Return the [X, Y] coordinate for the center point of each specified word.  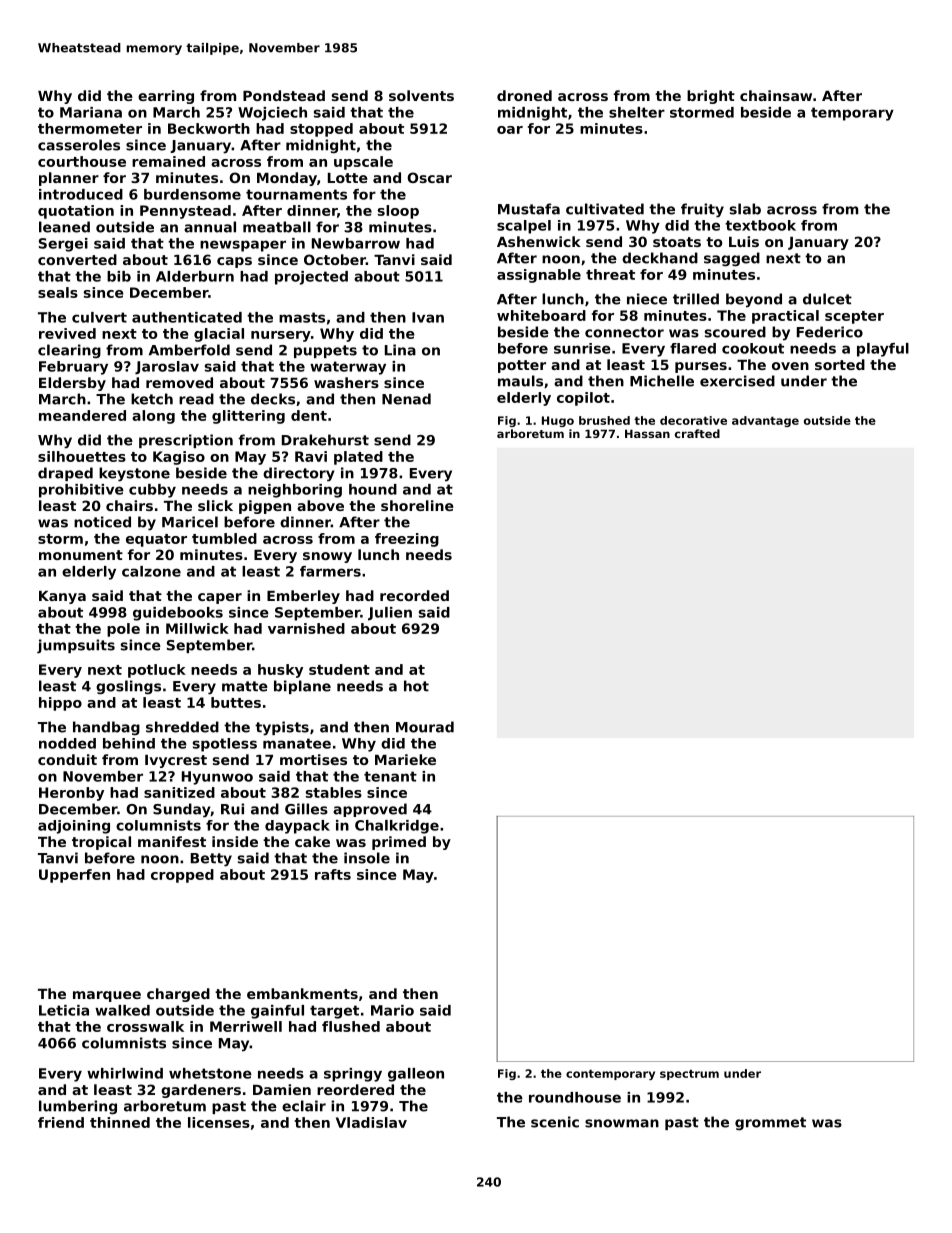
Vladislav [371, 1122]
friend [61, 1122]
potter [522, 366]
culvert [99, 317]
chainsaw [776, 95]
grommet [770, 1124]
